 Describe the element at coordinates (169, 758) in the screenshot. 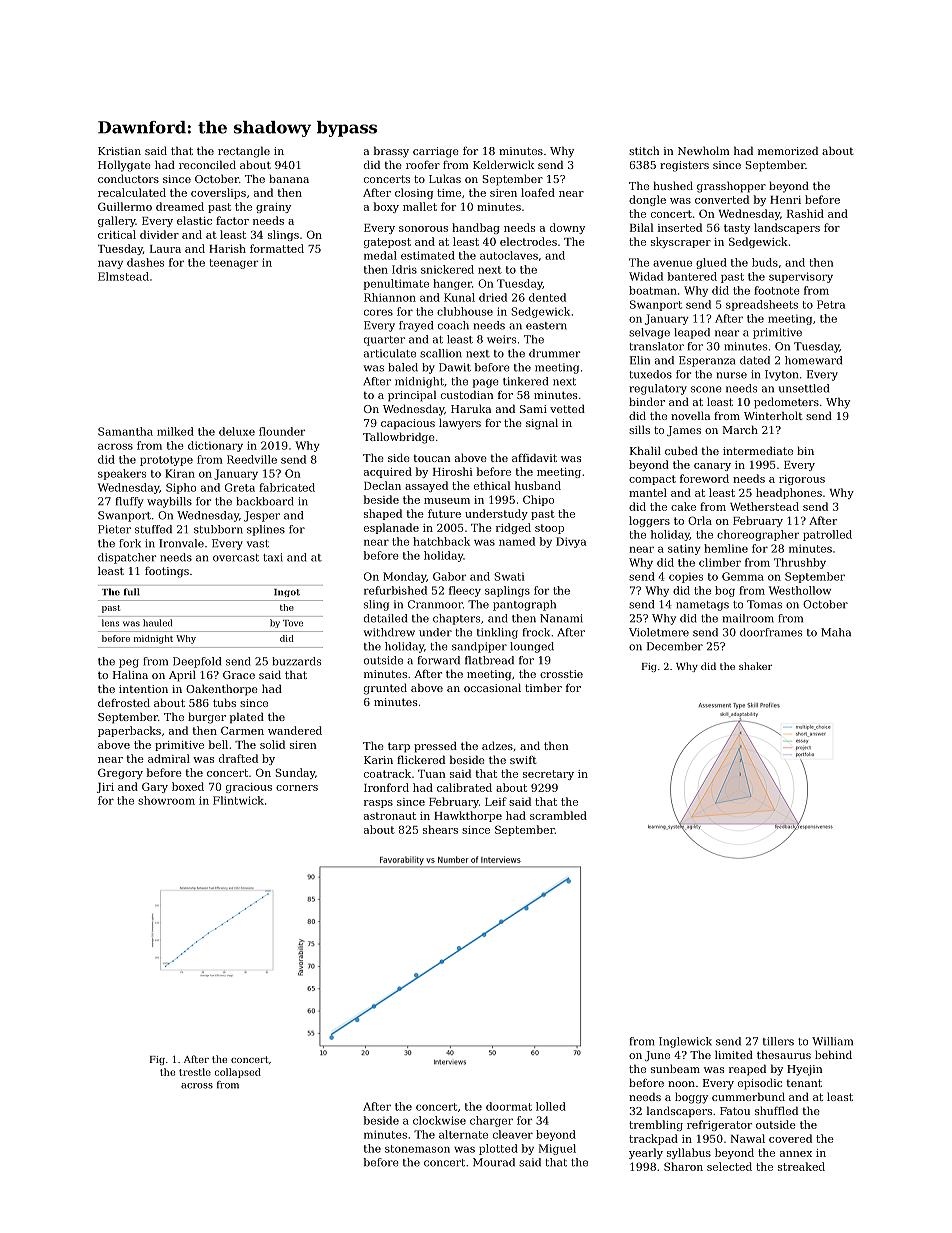

I see `admiral` at that location.
